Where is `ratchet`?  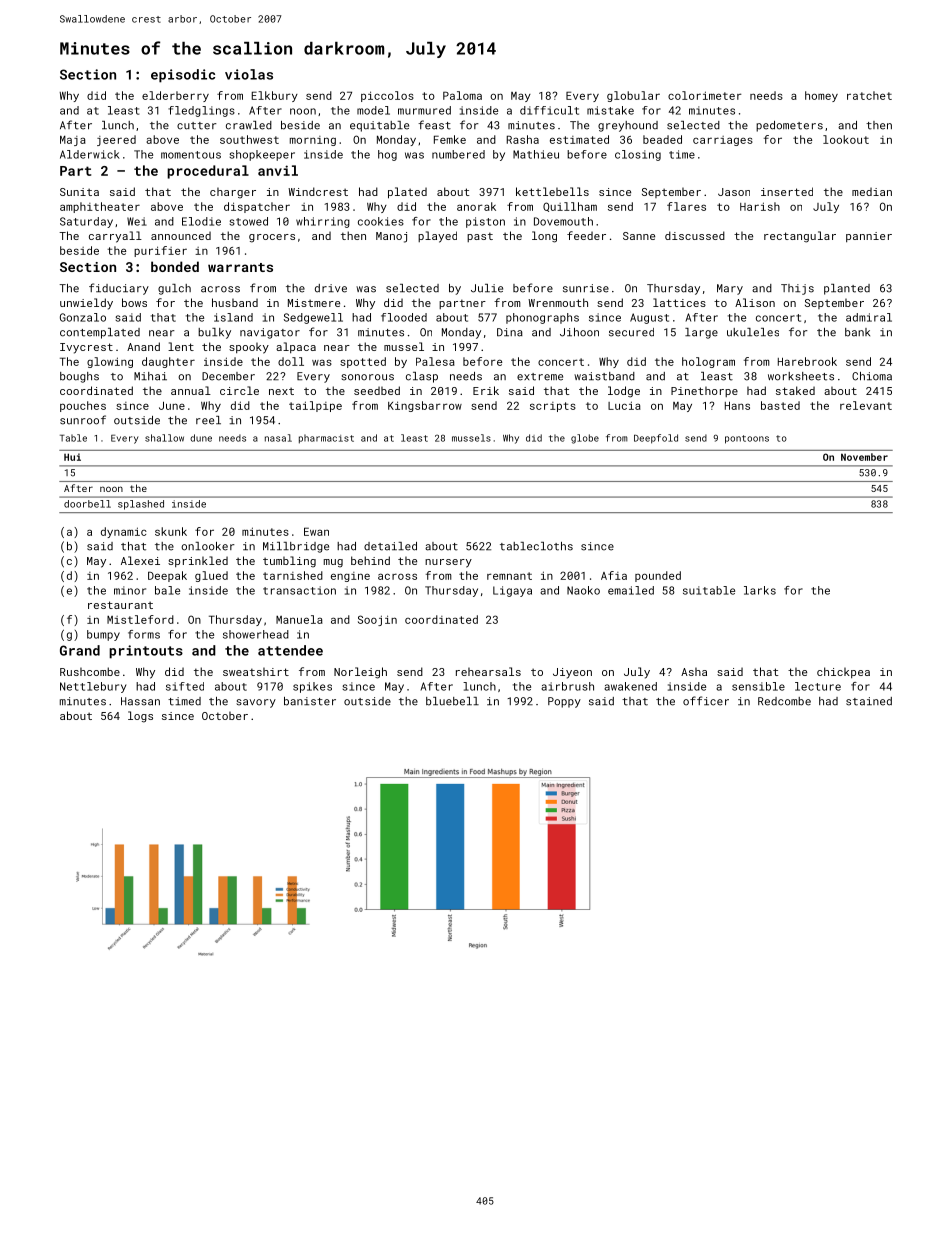 ratchet is located at coordinates (869, 95).
